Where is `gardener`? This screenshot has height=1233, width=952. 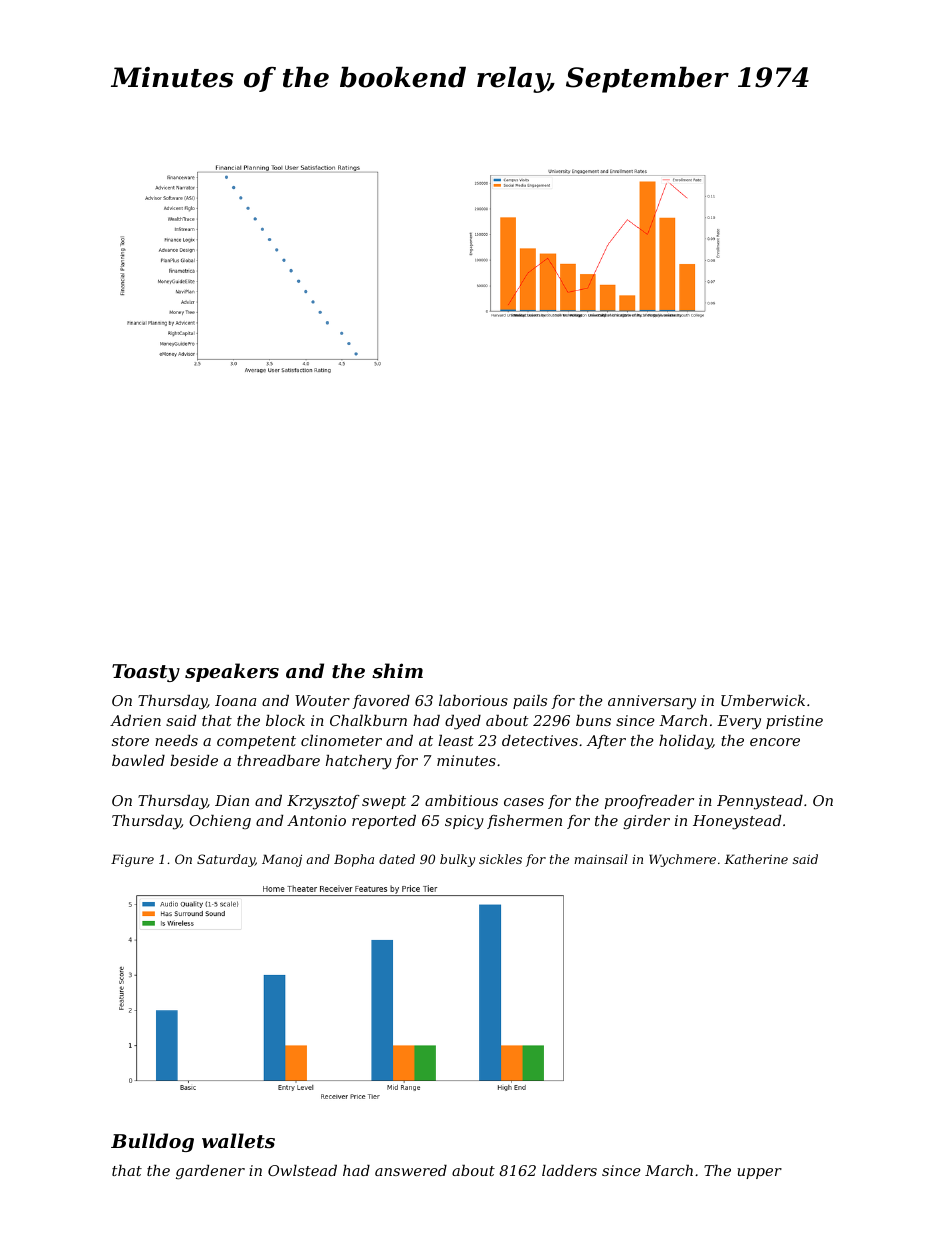
gardener is located at coordinates (210, 1172).
